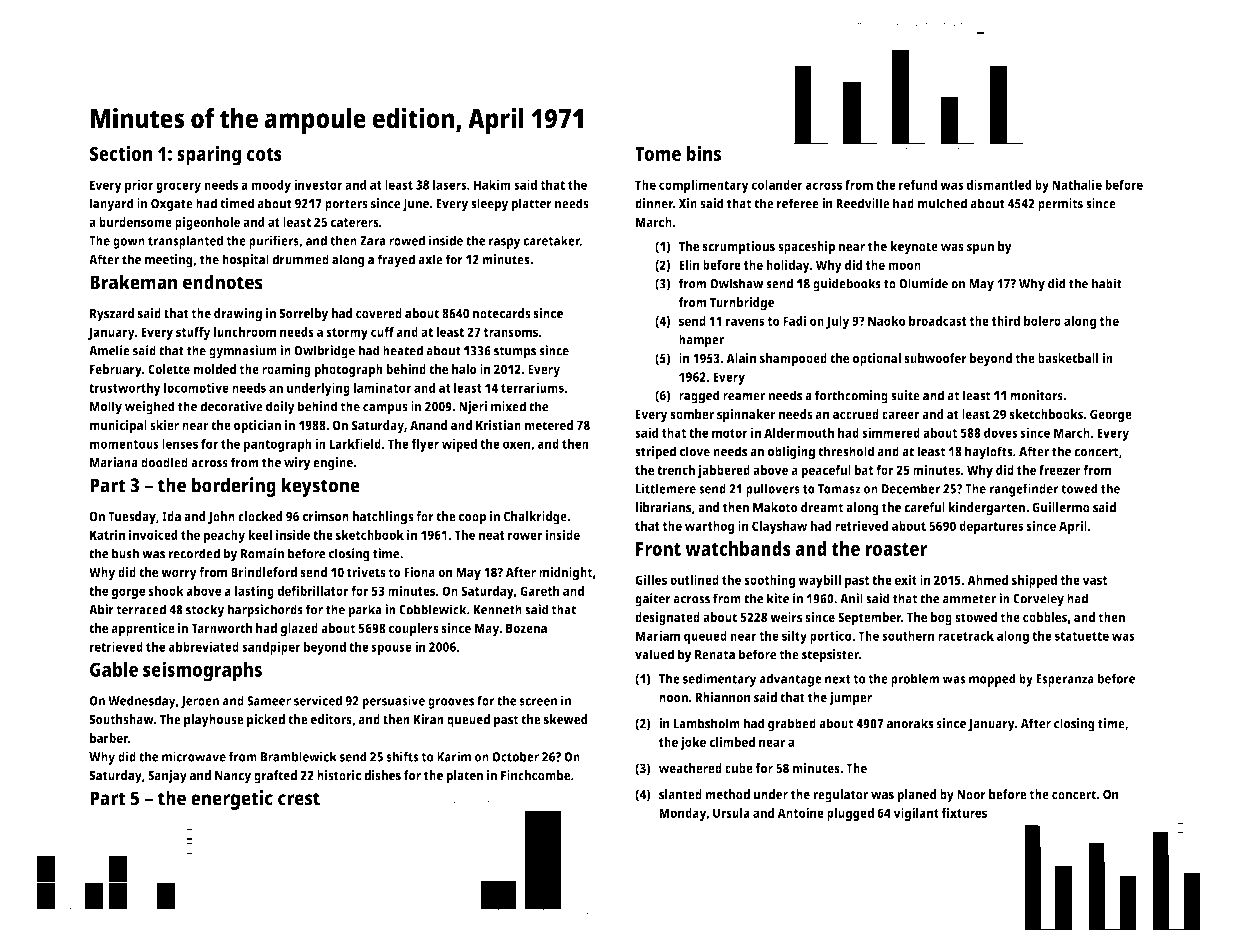  Describe the element at coordinates (551, 240) in the screenshot. I see `caretaker` at that location.
